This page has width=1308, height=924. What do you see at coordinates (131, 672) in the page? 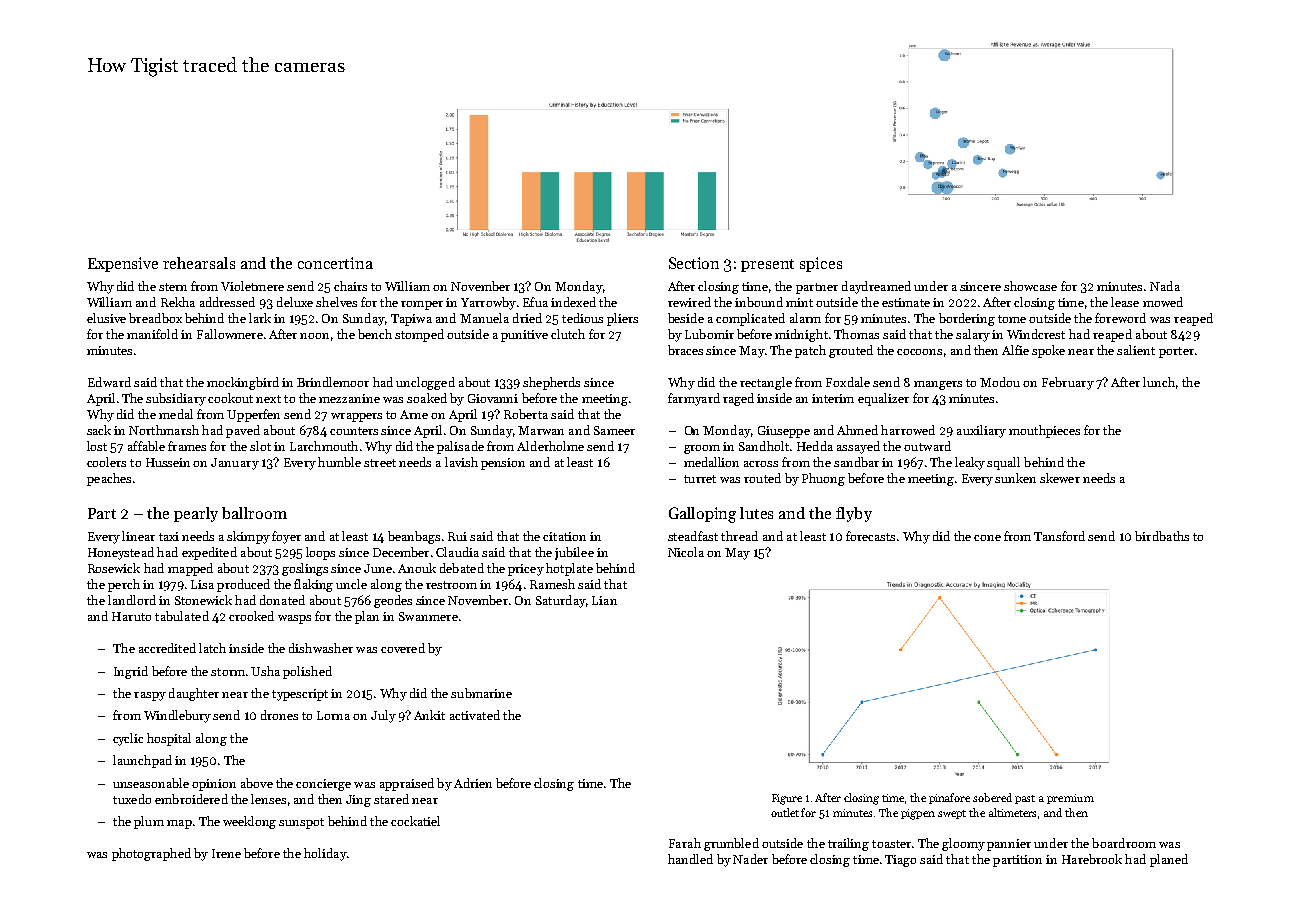
I see `Ingrid` at bounding box center [131, 672].
